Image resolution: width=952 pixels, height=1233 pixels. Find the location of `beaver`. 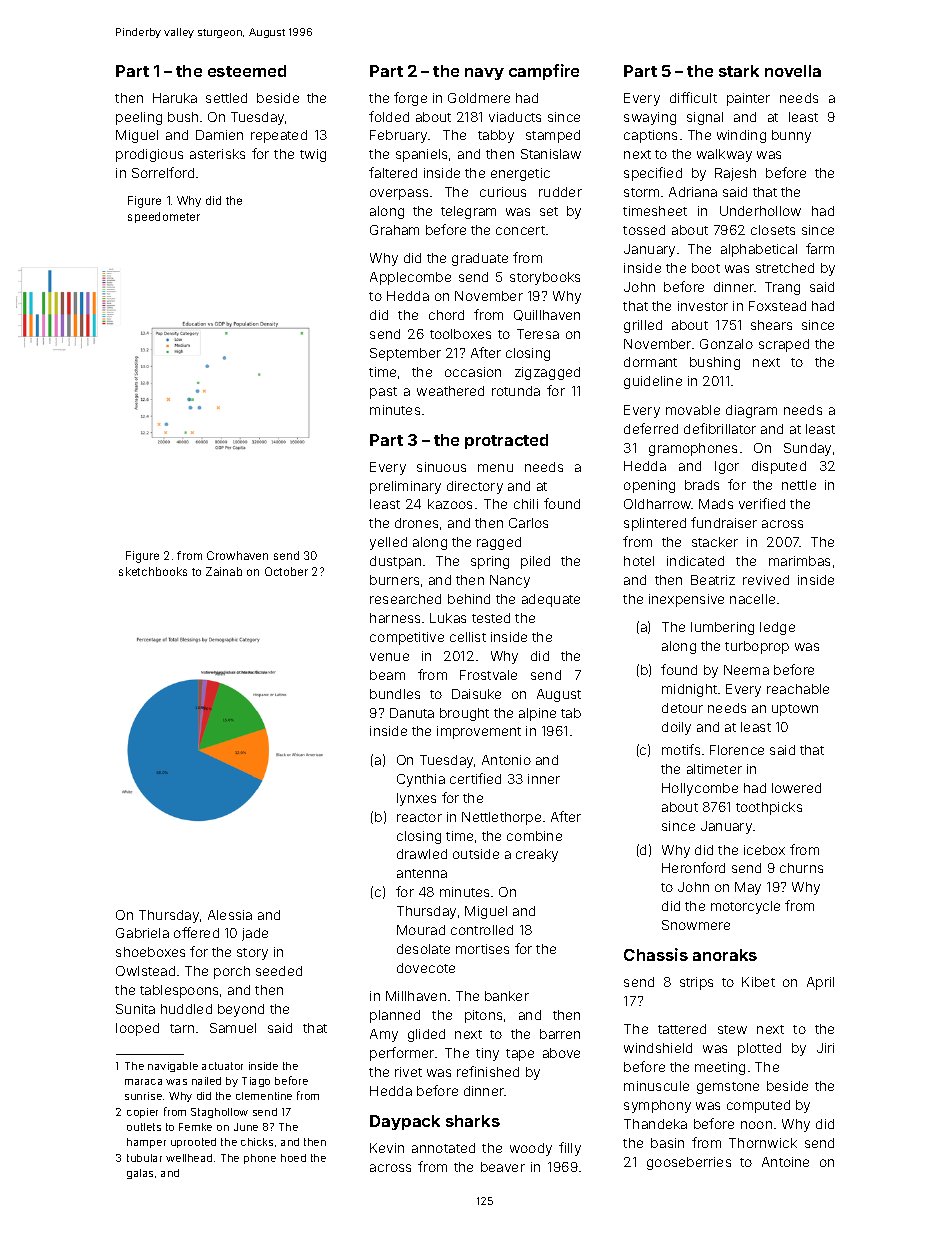

beaver is located at coordinates (503, 1167).
